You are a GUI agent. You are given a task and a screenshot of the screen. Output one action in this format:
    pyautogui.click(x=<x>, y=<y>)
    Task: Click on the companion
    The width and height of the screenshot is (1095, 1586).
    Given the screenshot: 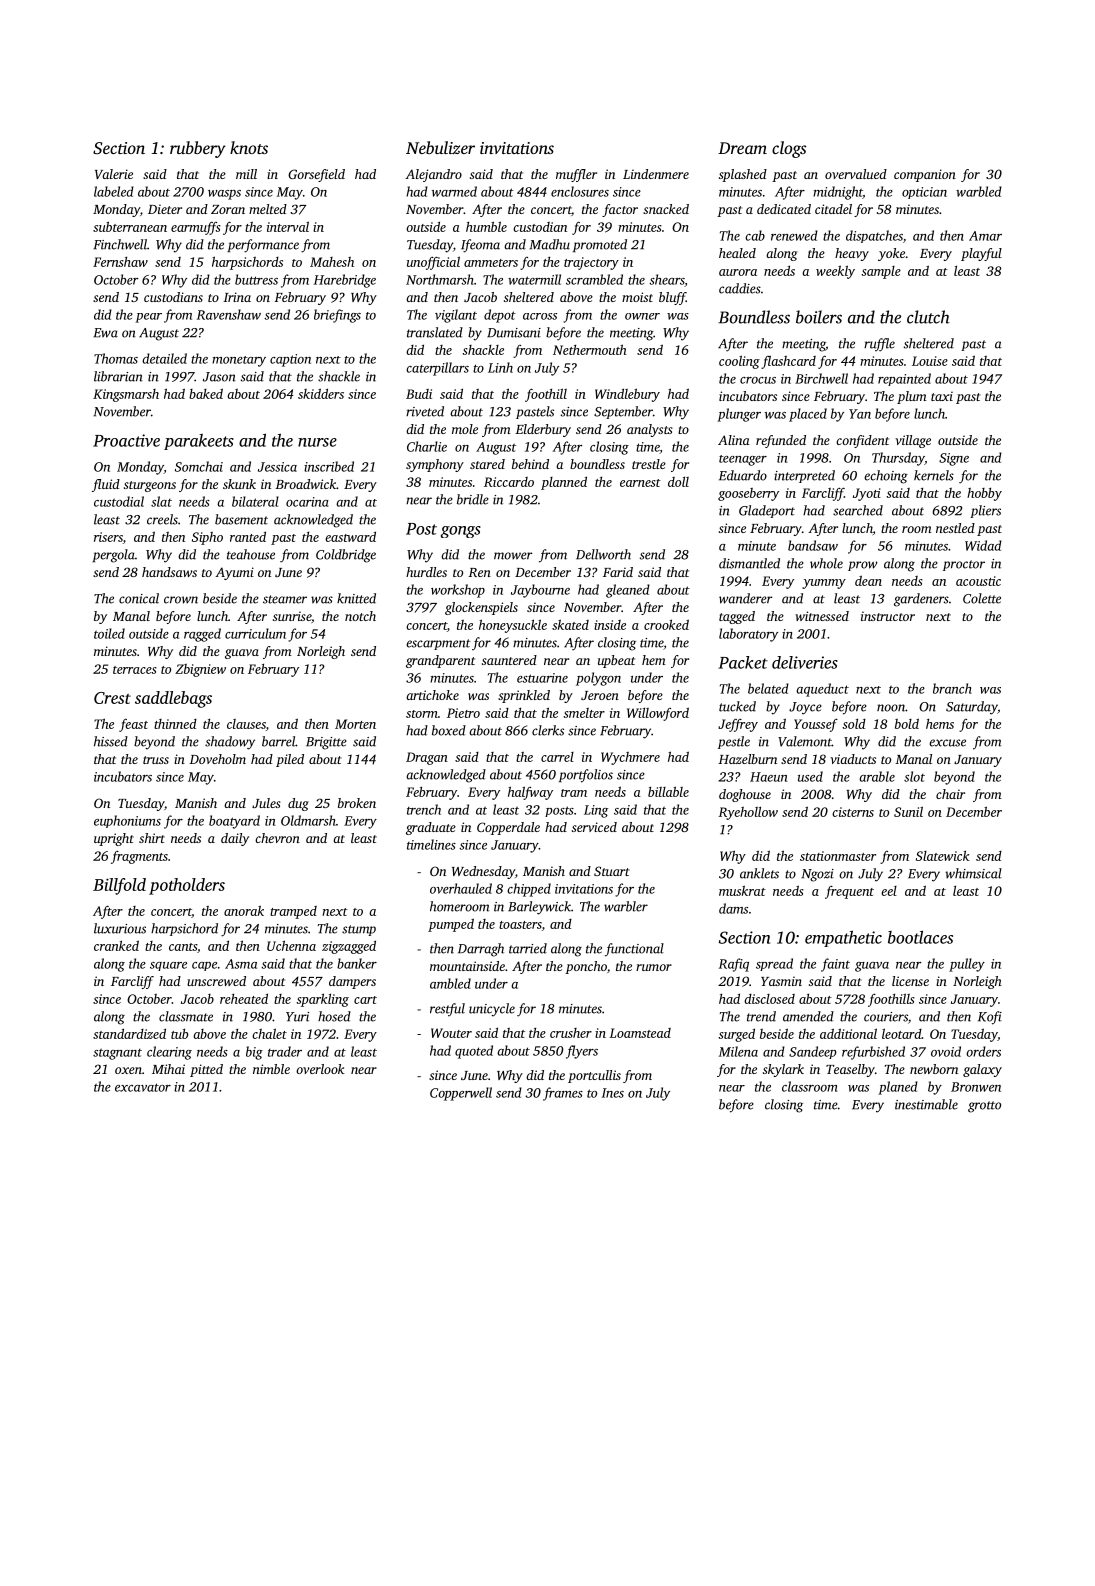 What is the action you would take?
    pyautogui.click(x=925, y=175)
